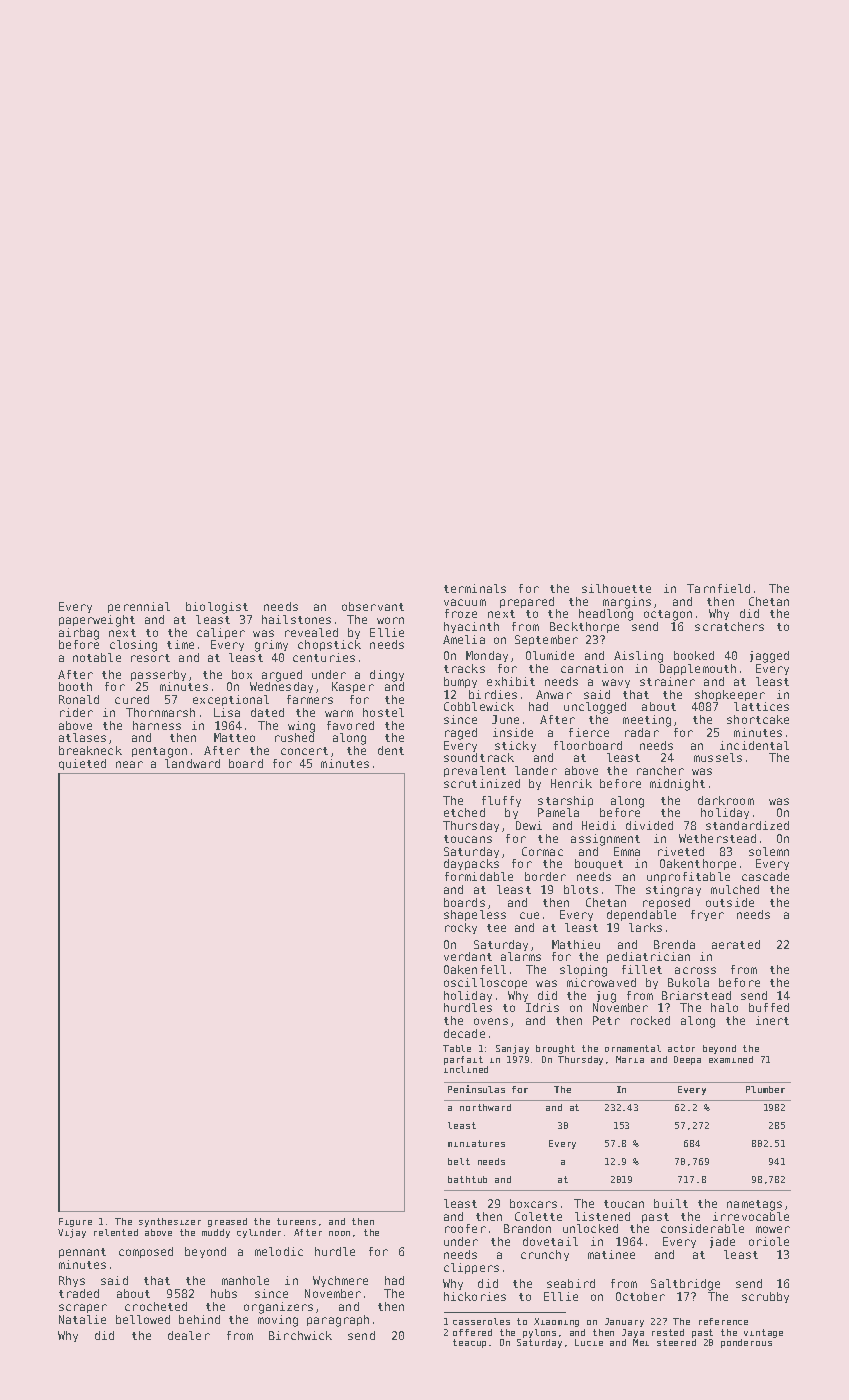 The image size is (849, 1400). I want to click on synthesizer, so click(170, 1222).
